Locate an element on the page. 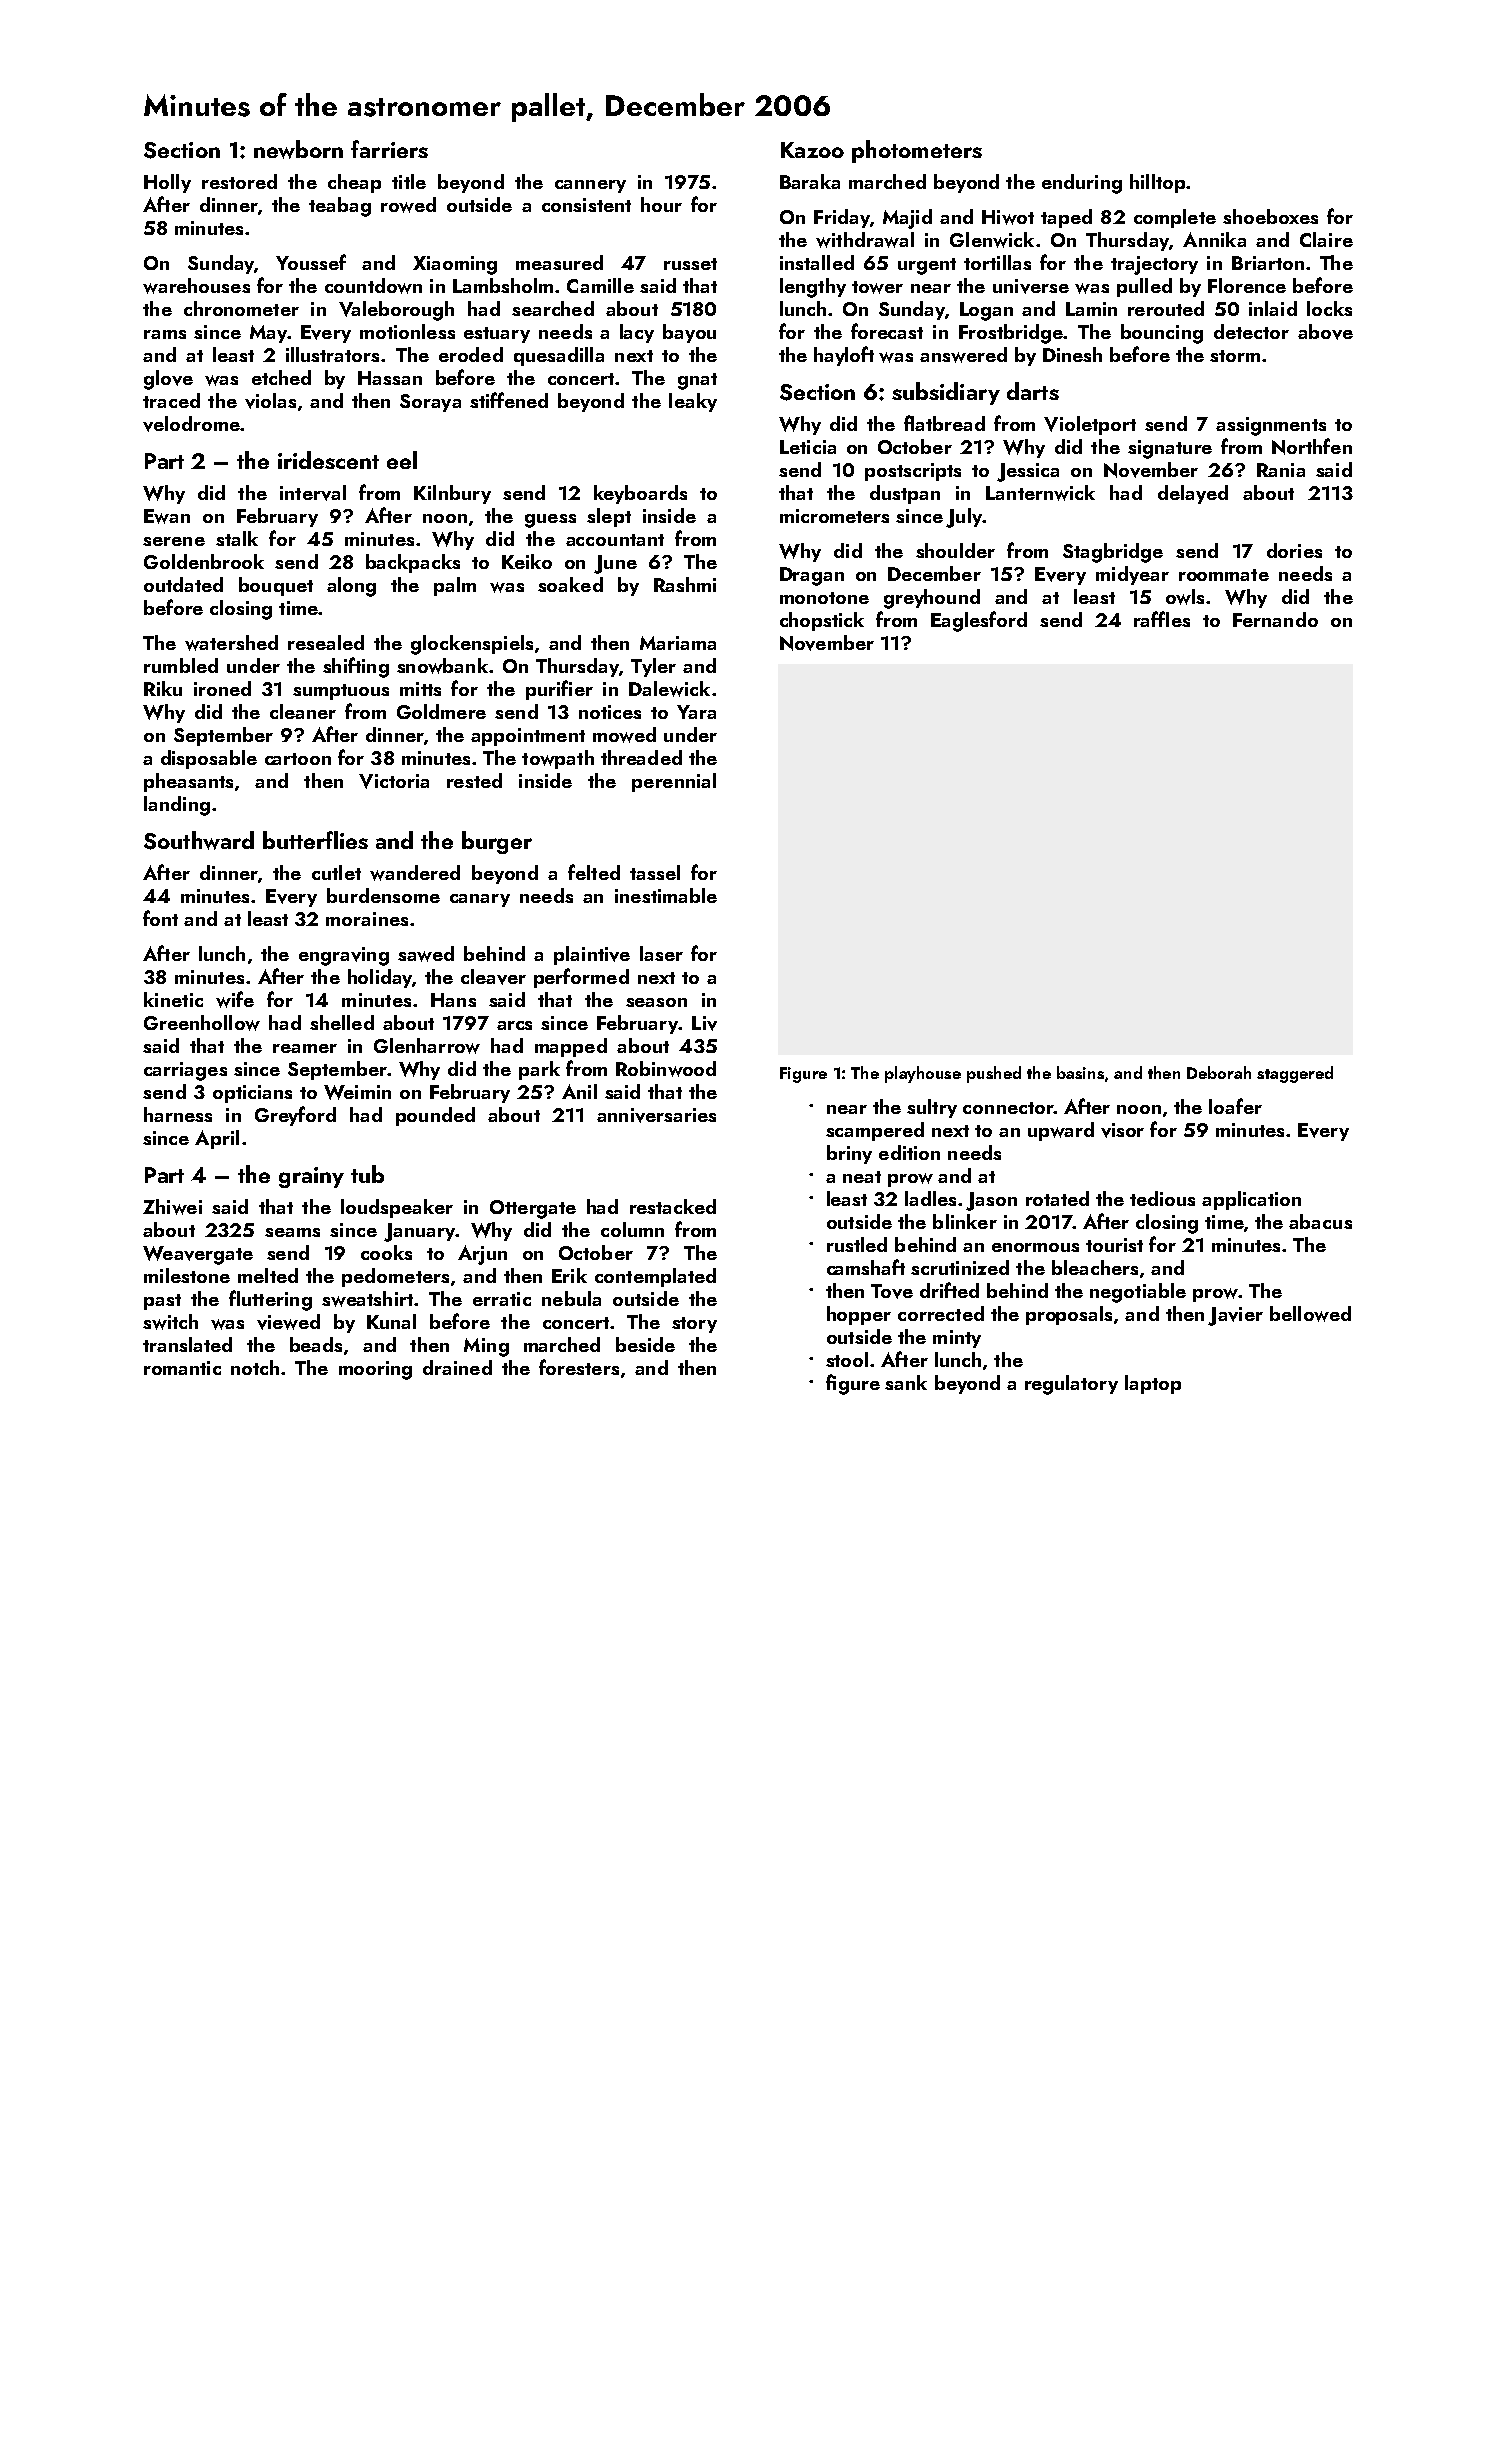  regulatory is located at coordinates (1071, 1385).
